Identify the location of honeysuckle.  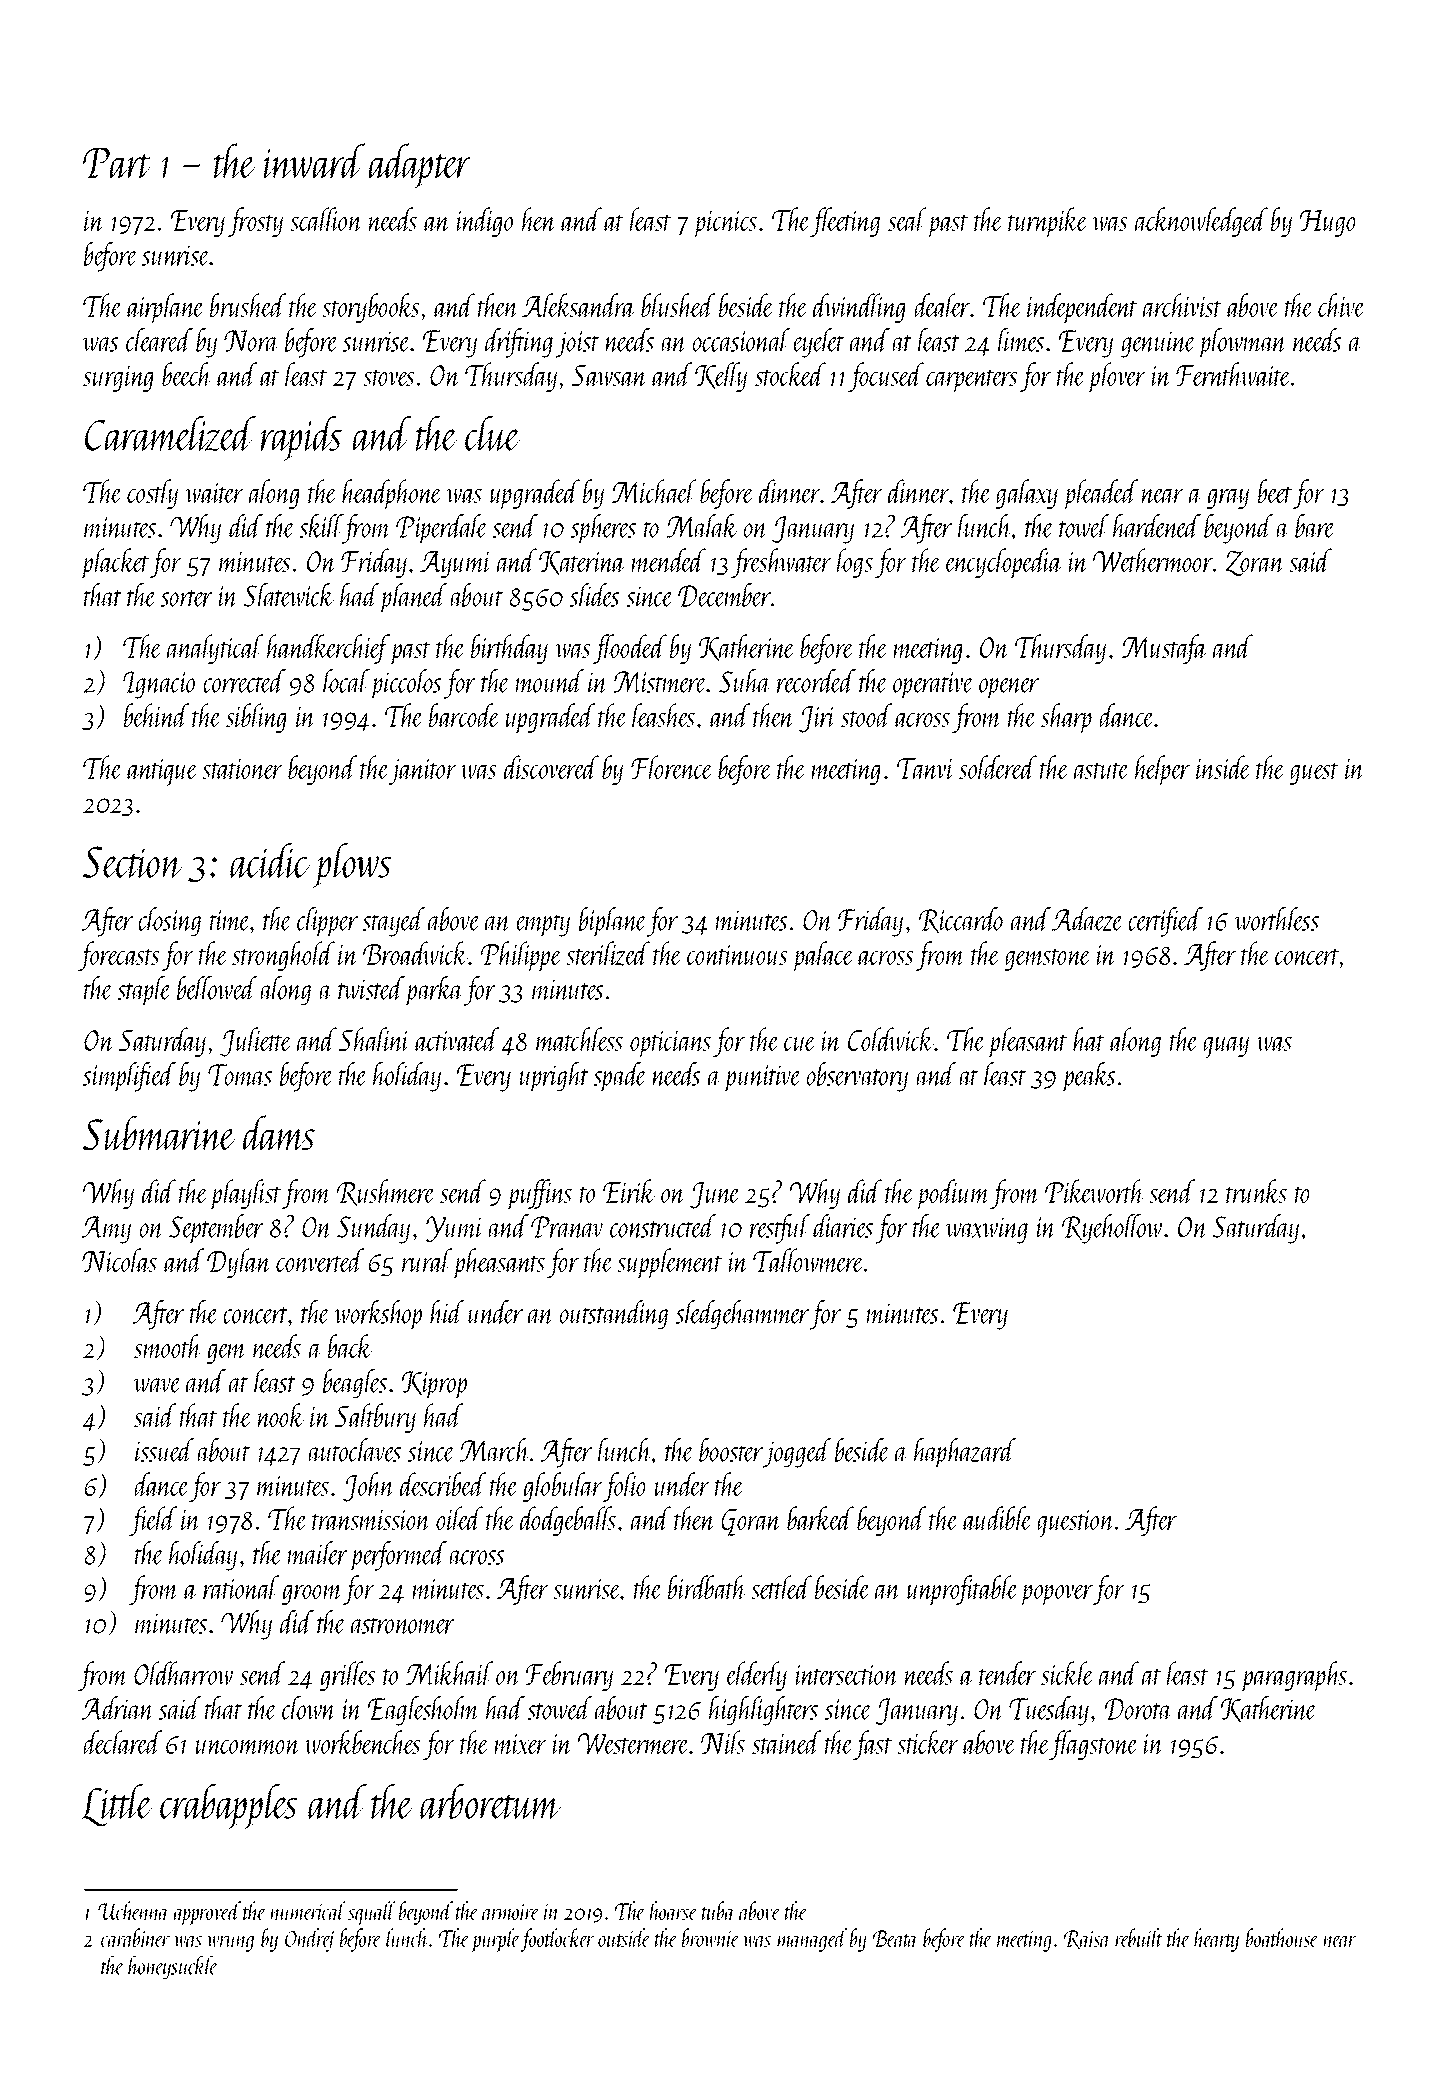
(173, 1967).
